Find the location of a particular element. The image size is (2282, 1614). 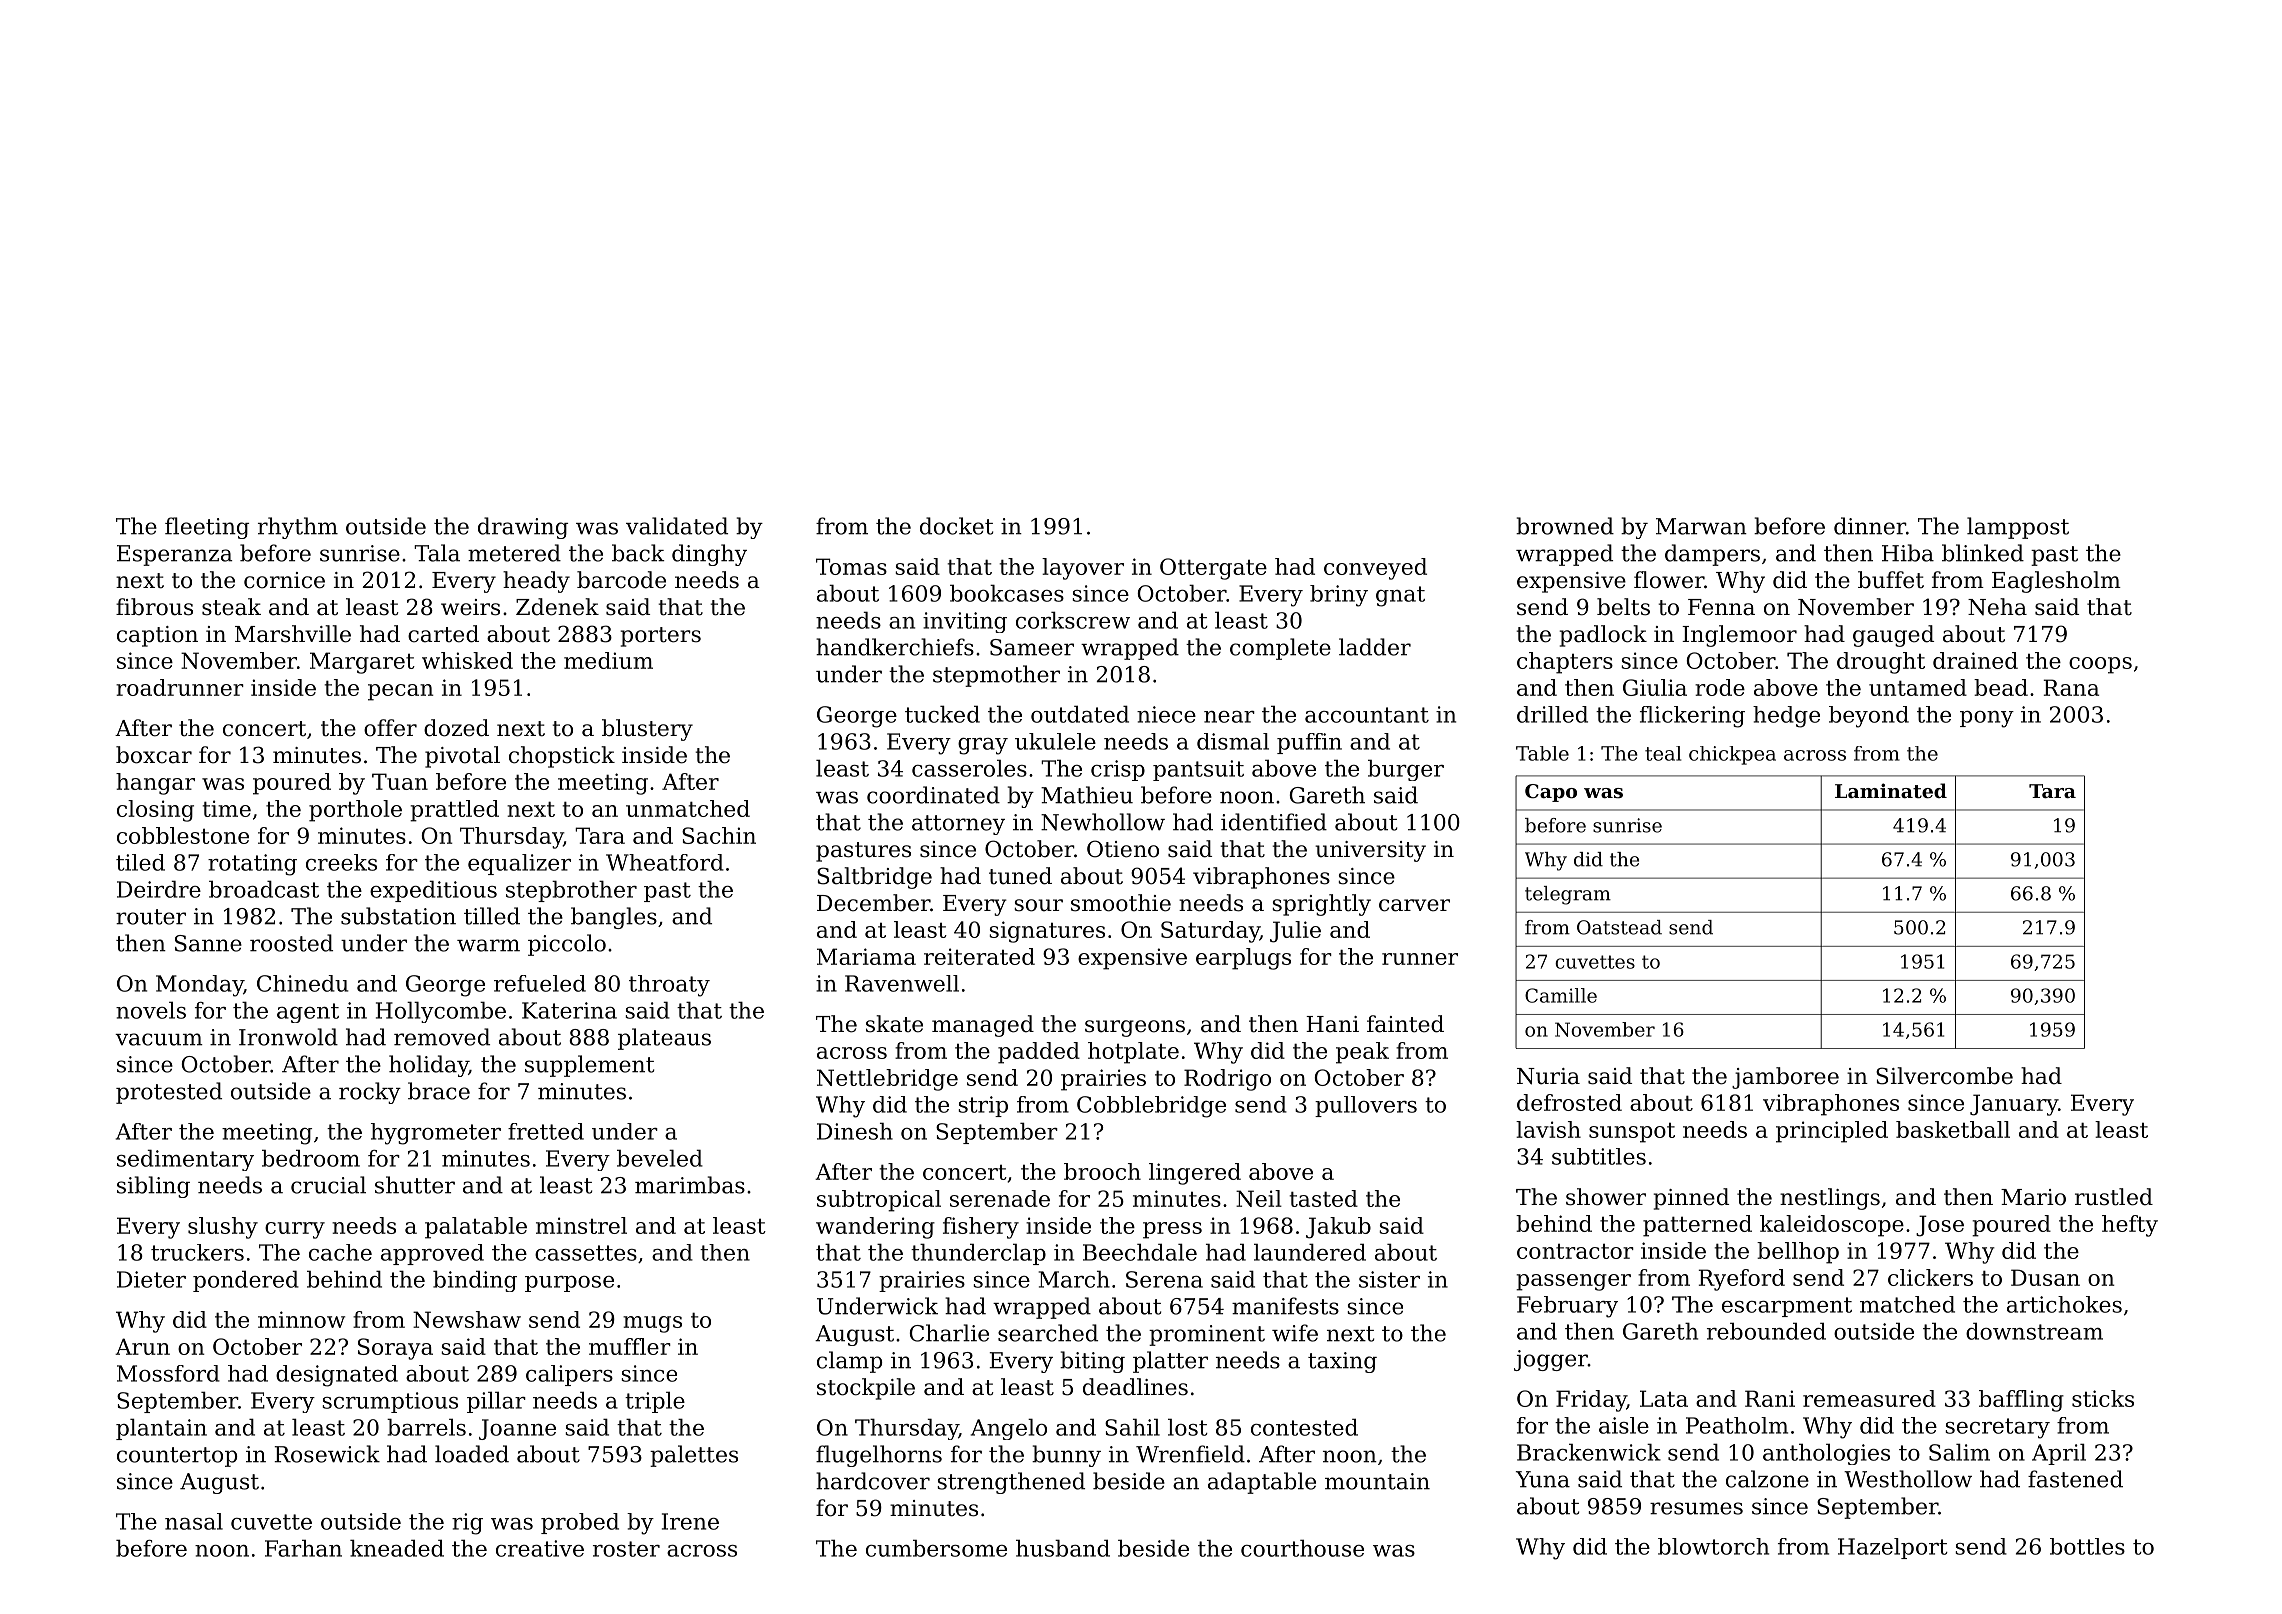

Cobblebridge is located at coordinates (1151, 1107).
